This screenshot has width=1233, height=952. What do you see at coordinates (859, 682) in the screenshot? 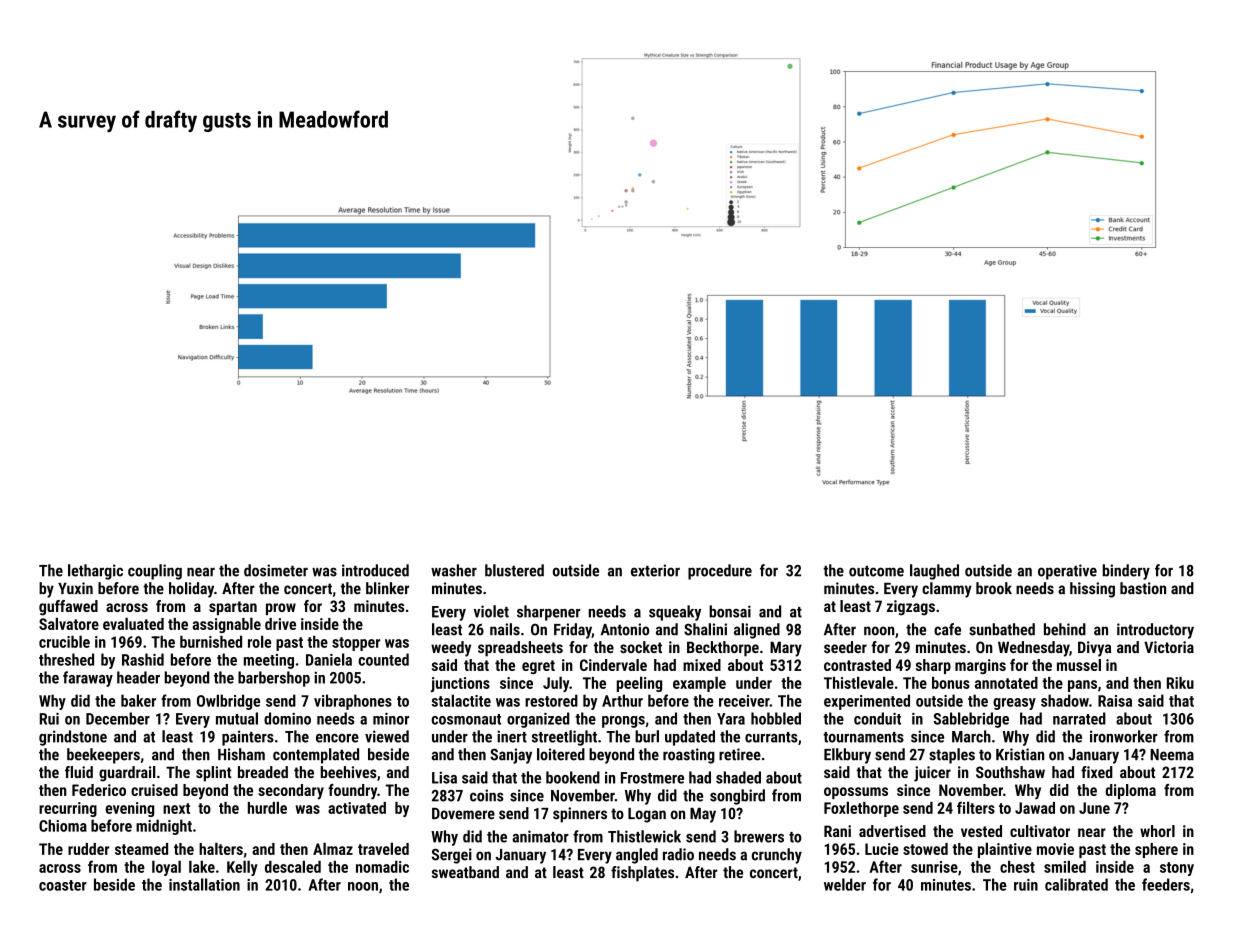
I see `Thistlevale` at bounding box center [859, 682].
